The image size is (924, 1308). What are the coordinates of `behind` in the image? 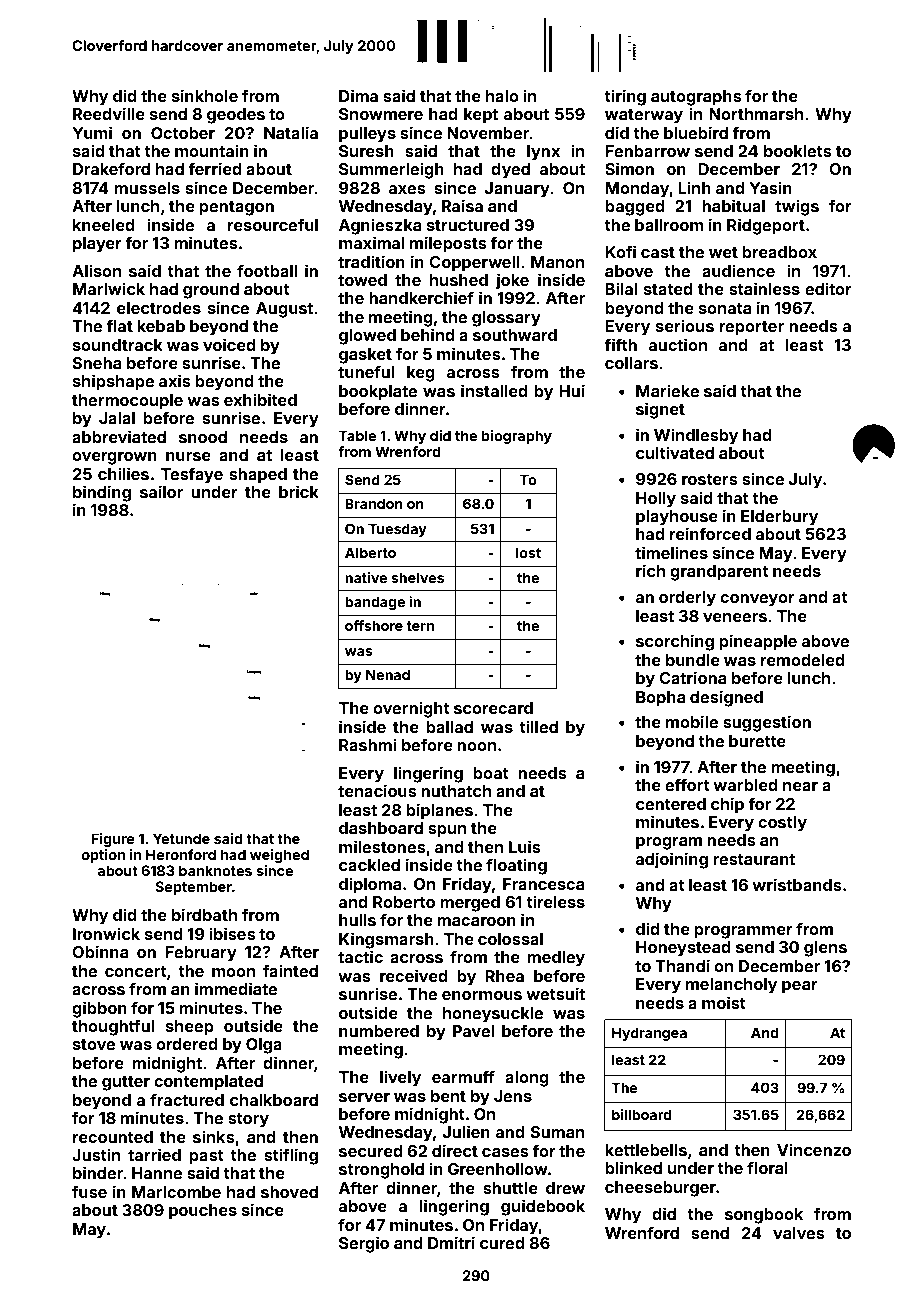 It's located at (428, 334).
